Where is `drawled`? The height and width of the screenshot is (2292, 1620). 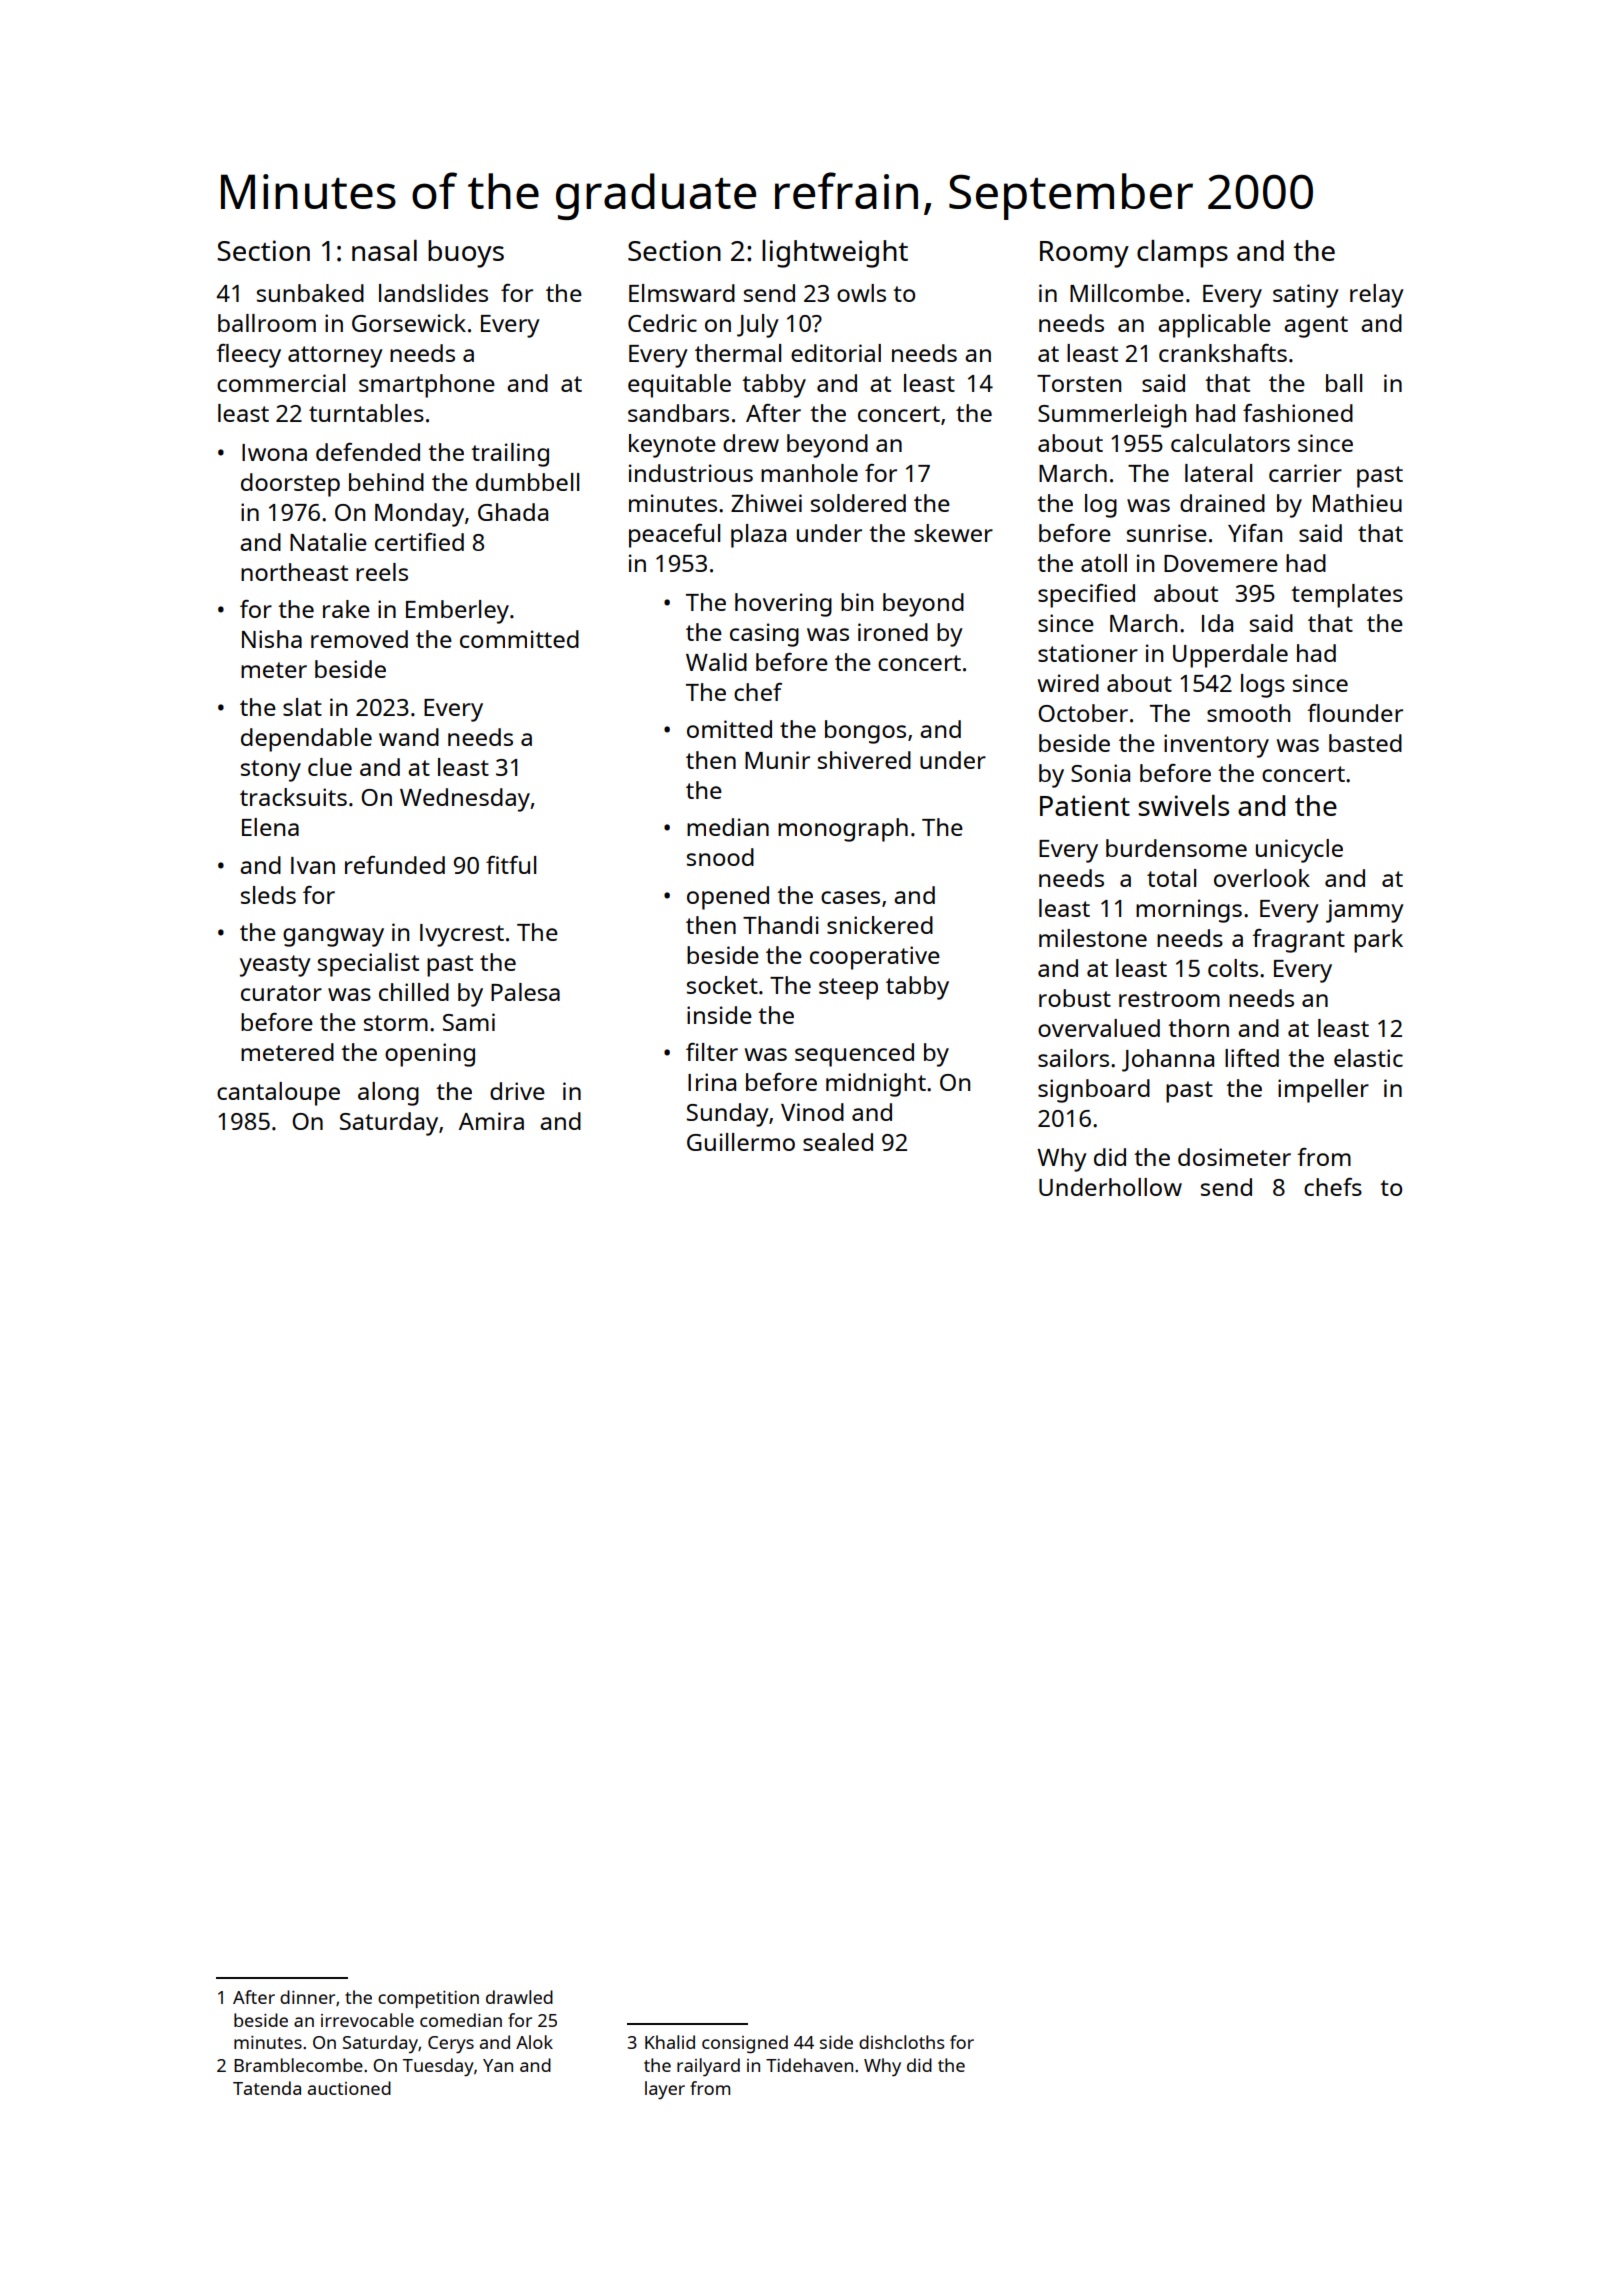
drawled is located at coordinates (519, 1997).
